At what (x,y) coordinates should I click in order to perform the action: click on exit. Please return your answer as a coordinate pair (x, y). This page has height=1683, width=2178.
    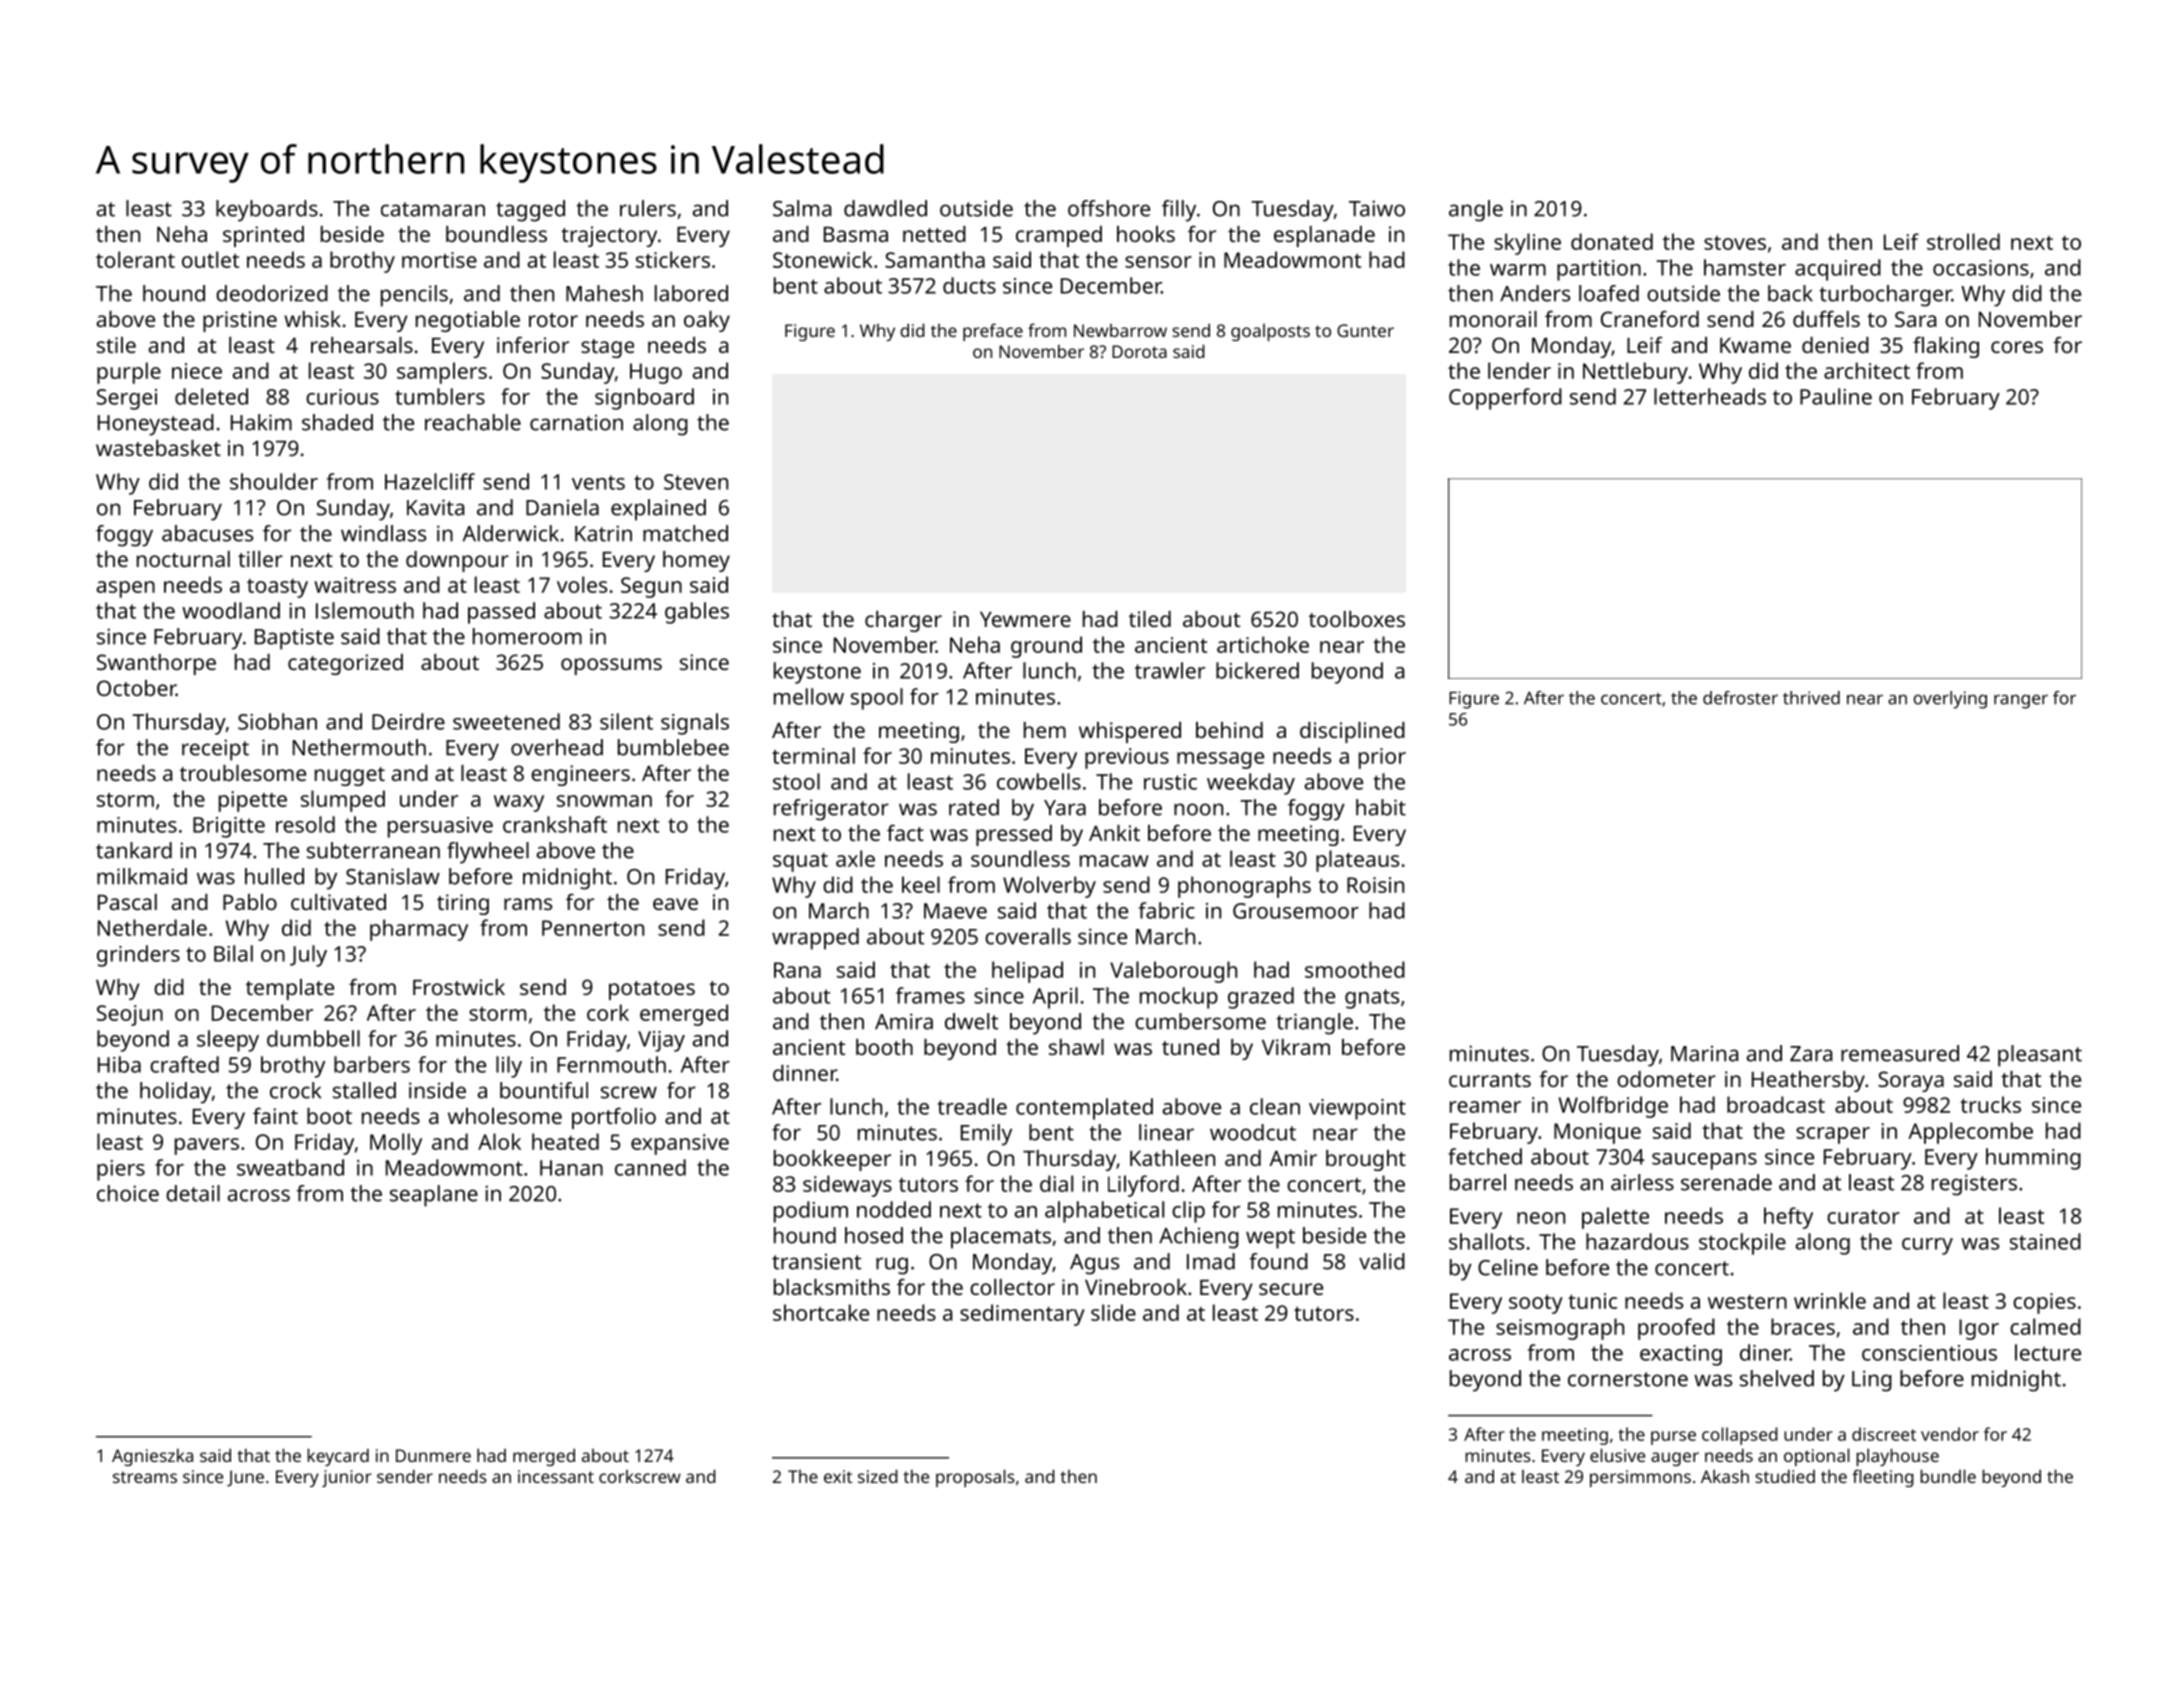
    Looking at the image, I should click on (838, 1476).
